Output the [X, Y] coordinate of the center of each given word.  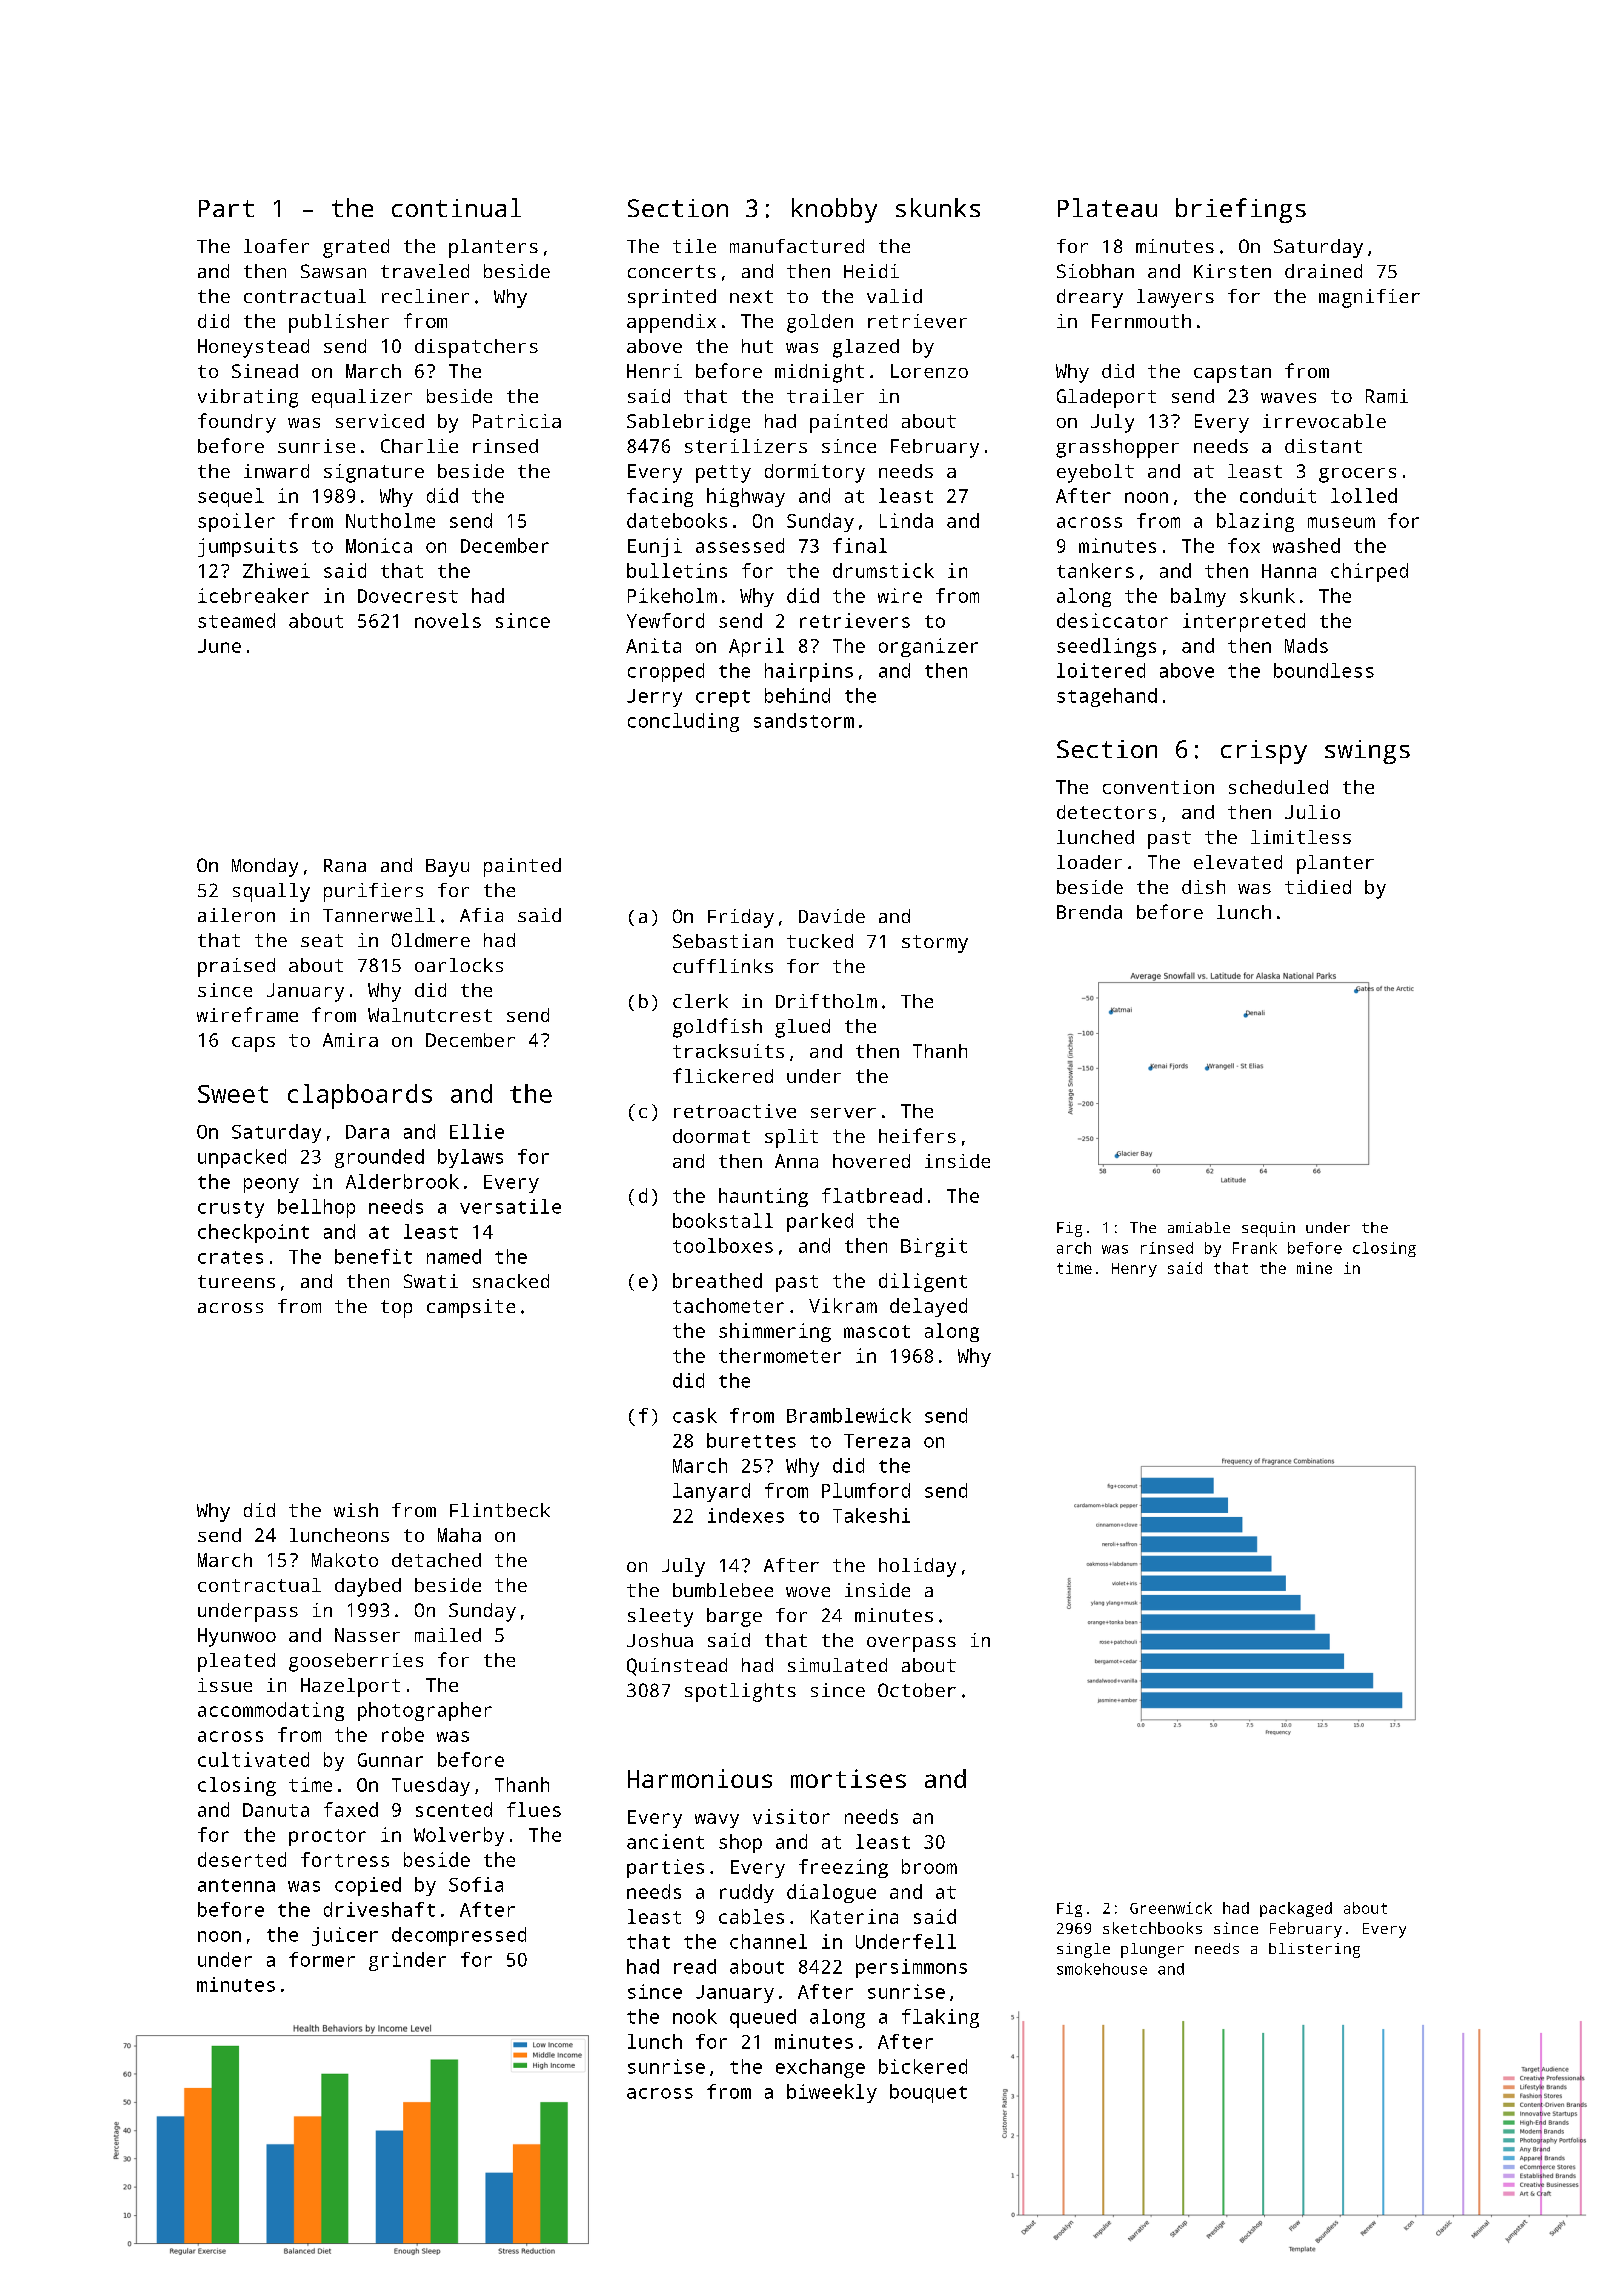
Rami [1387, 396]
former [322, 1959]
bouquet [928, 2093]
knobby [834, 210]
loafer [276, 246]
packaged [1296, 1909]
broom [929, 1866]
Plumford [866, 1490]
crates [230, 1257]
